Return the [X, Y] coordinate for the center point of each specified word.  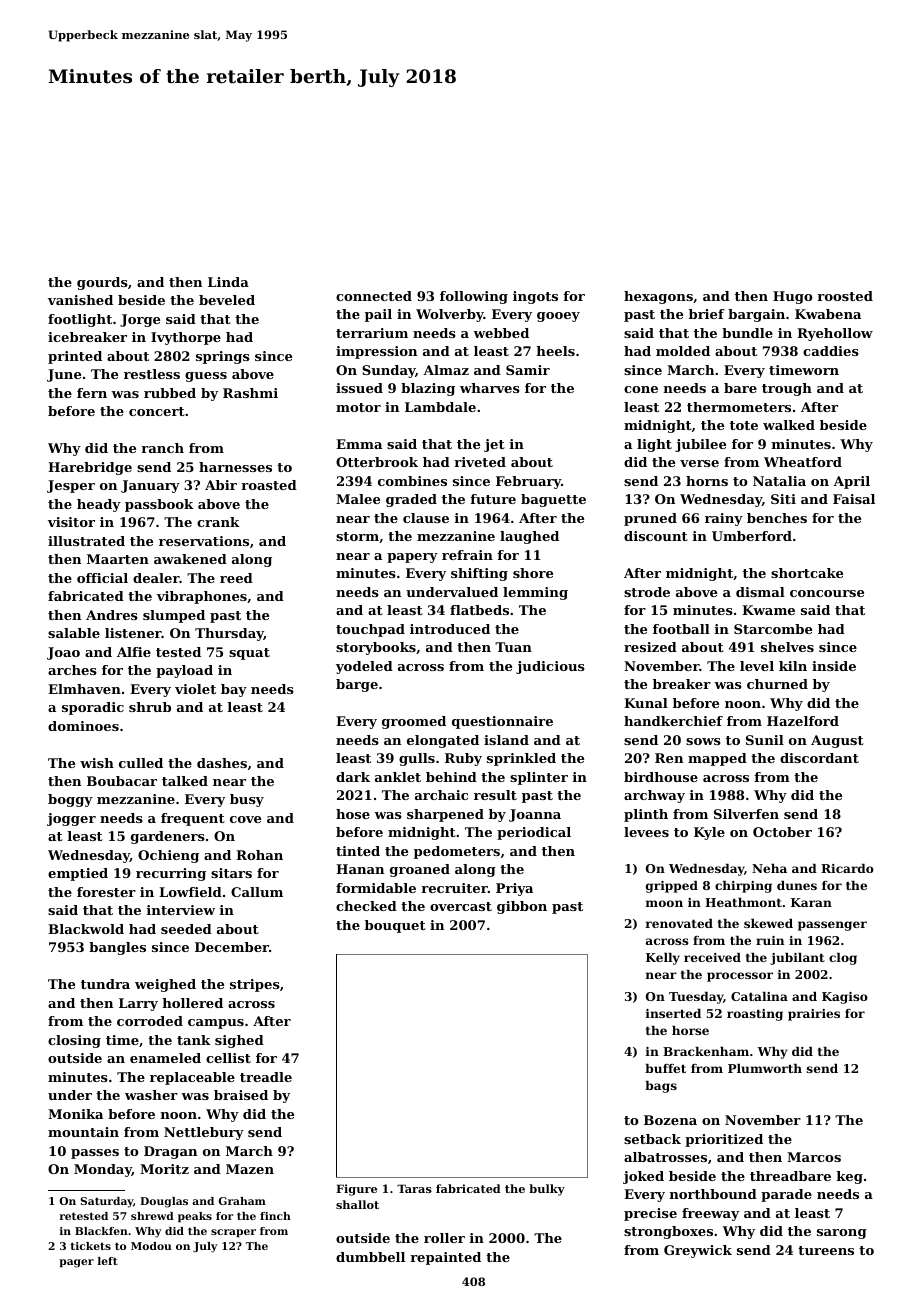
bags [661, 1087]
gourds [102, 283]
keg [850, 1177]
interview [181, 910]
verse [699, 463]
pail [378, 315]
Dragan [170, 1152]
